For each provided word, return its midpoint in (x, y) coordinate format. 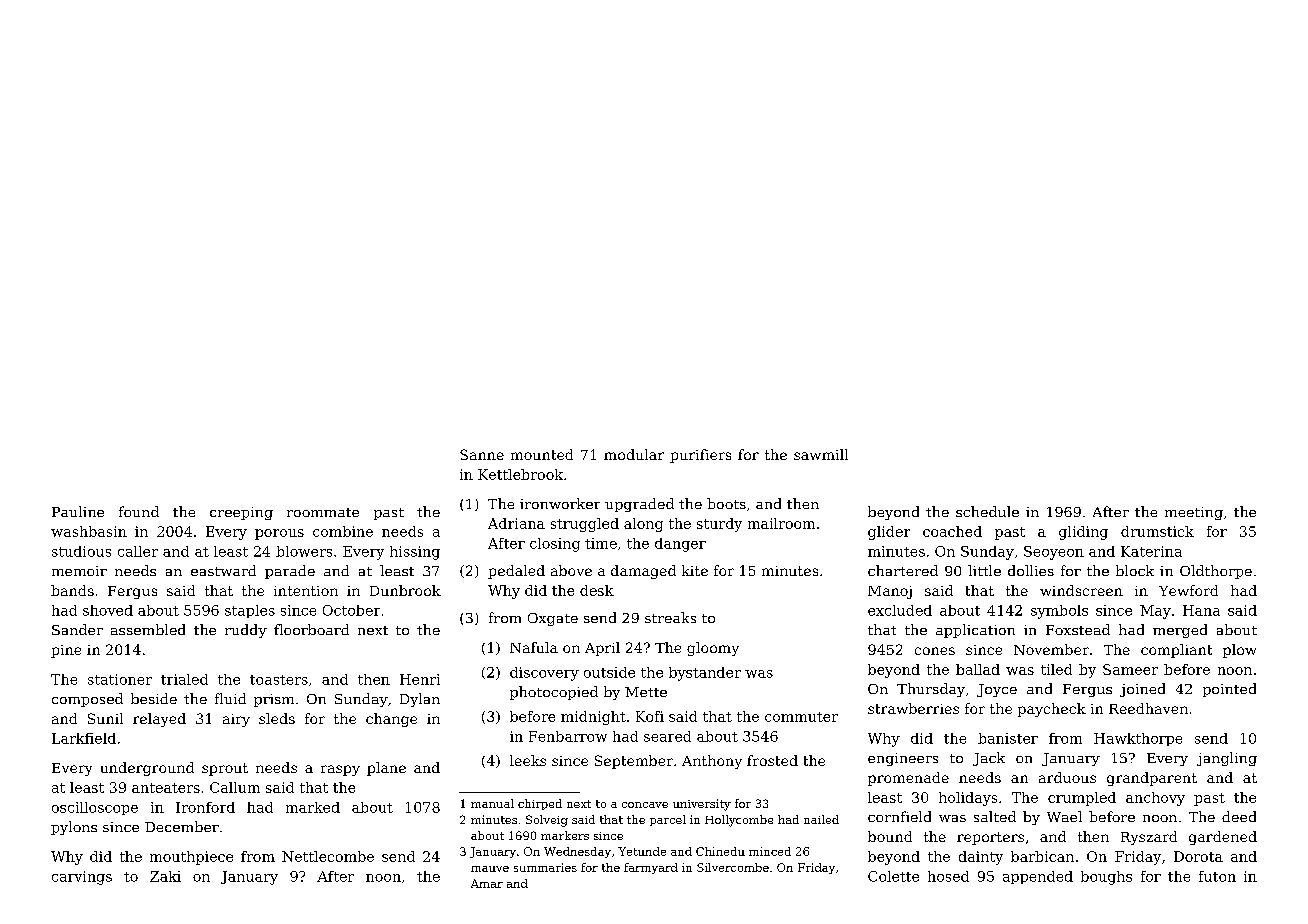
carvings (82, 878)
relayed (159, 720)
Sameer (1130, 669)
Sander (77, 629)
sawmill (821, 454)
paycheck (1052, 710)
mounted (542, 454)
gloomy (713, 649)
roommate (323, 512)
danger (680, 545)
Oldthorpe (1216, 572)
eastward (223, 570)
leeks (528, 760)
